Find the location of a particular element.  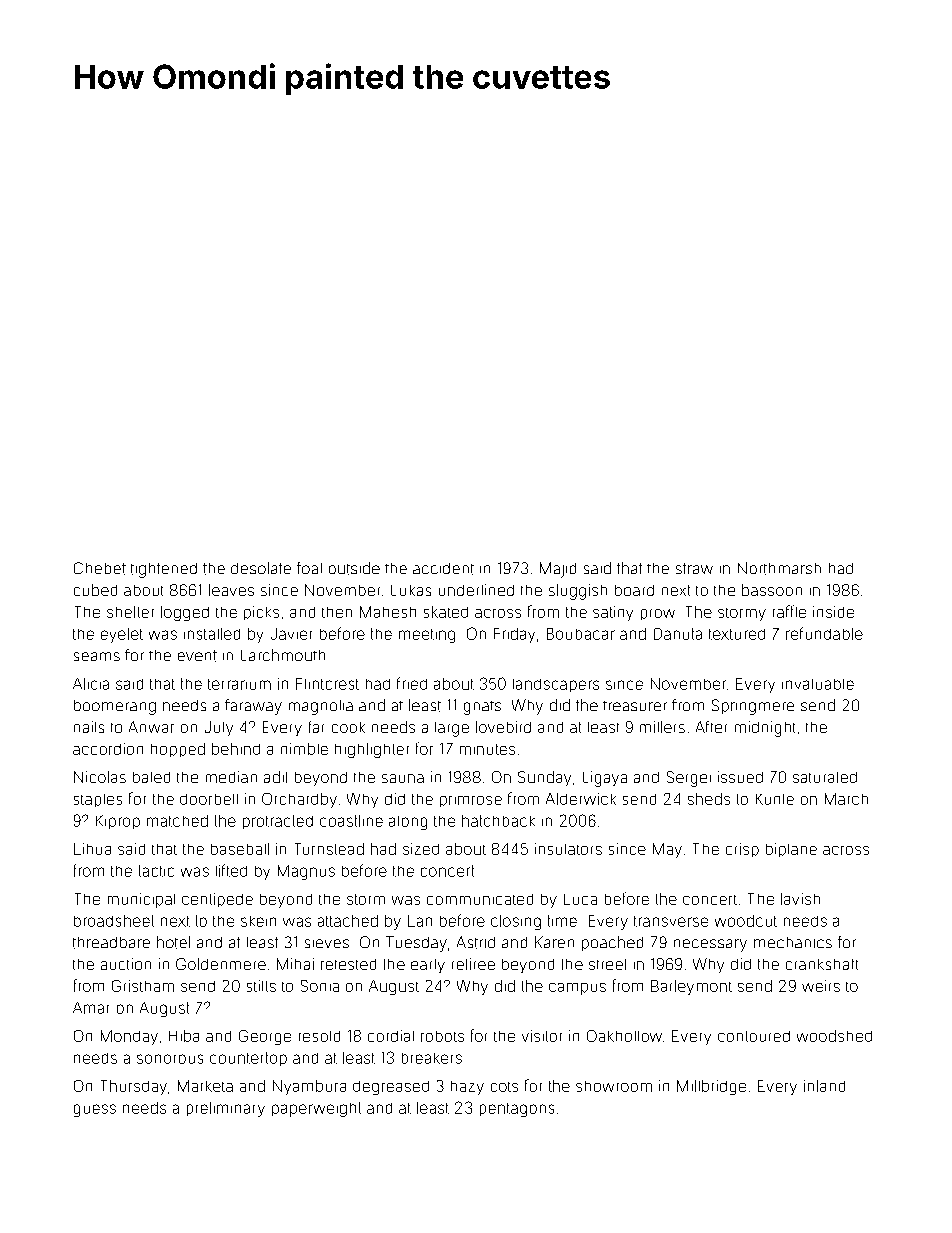

textured is located at coordinates (737, 634).
